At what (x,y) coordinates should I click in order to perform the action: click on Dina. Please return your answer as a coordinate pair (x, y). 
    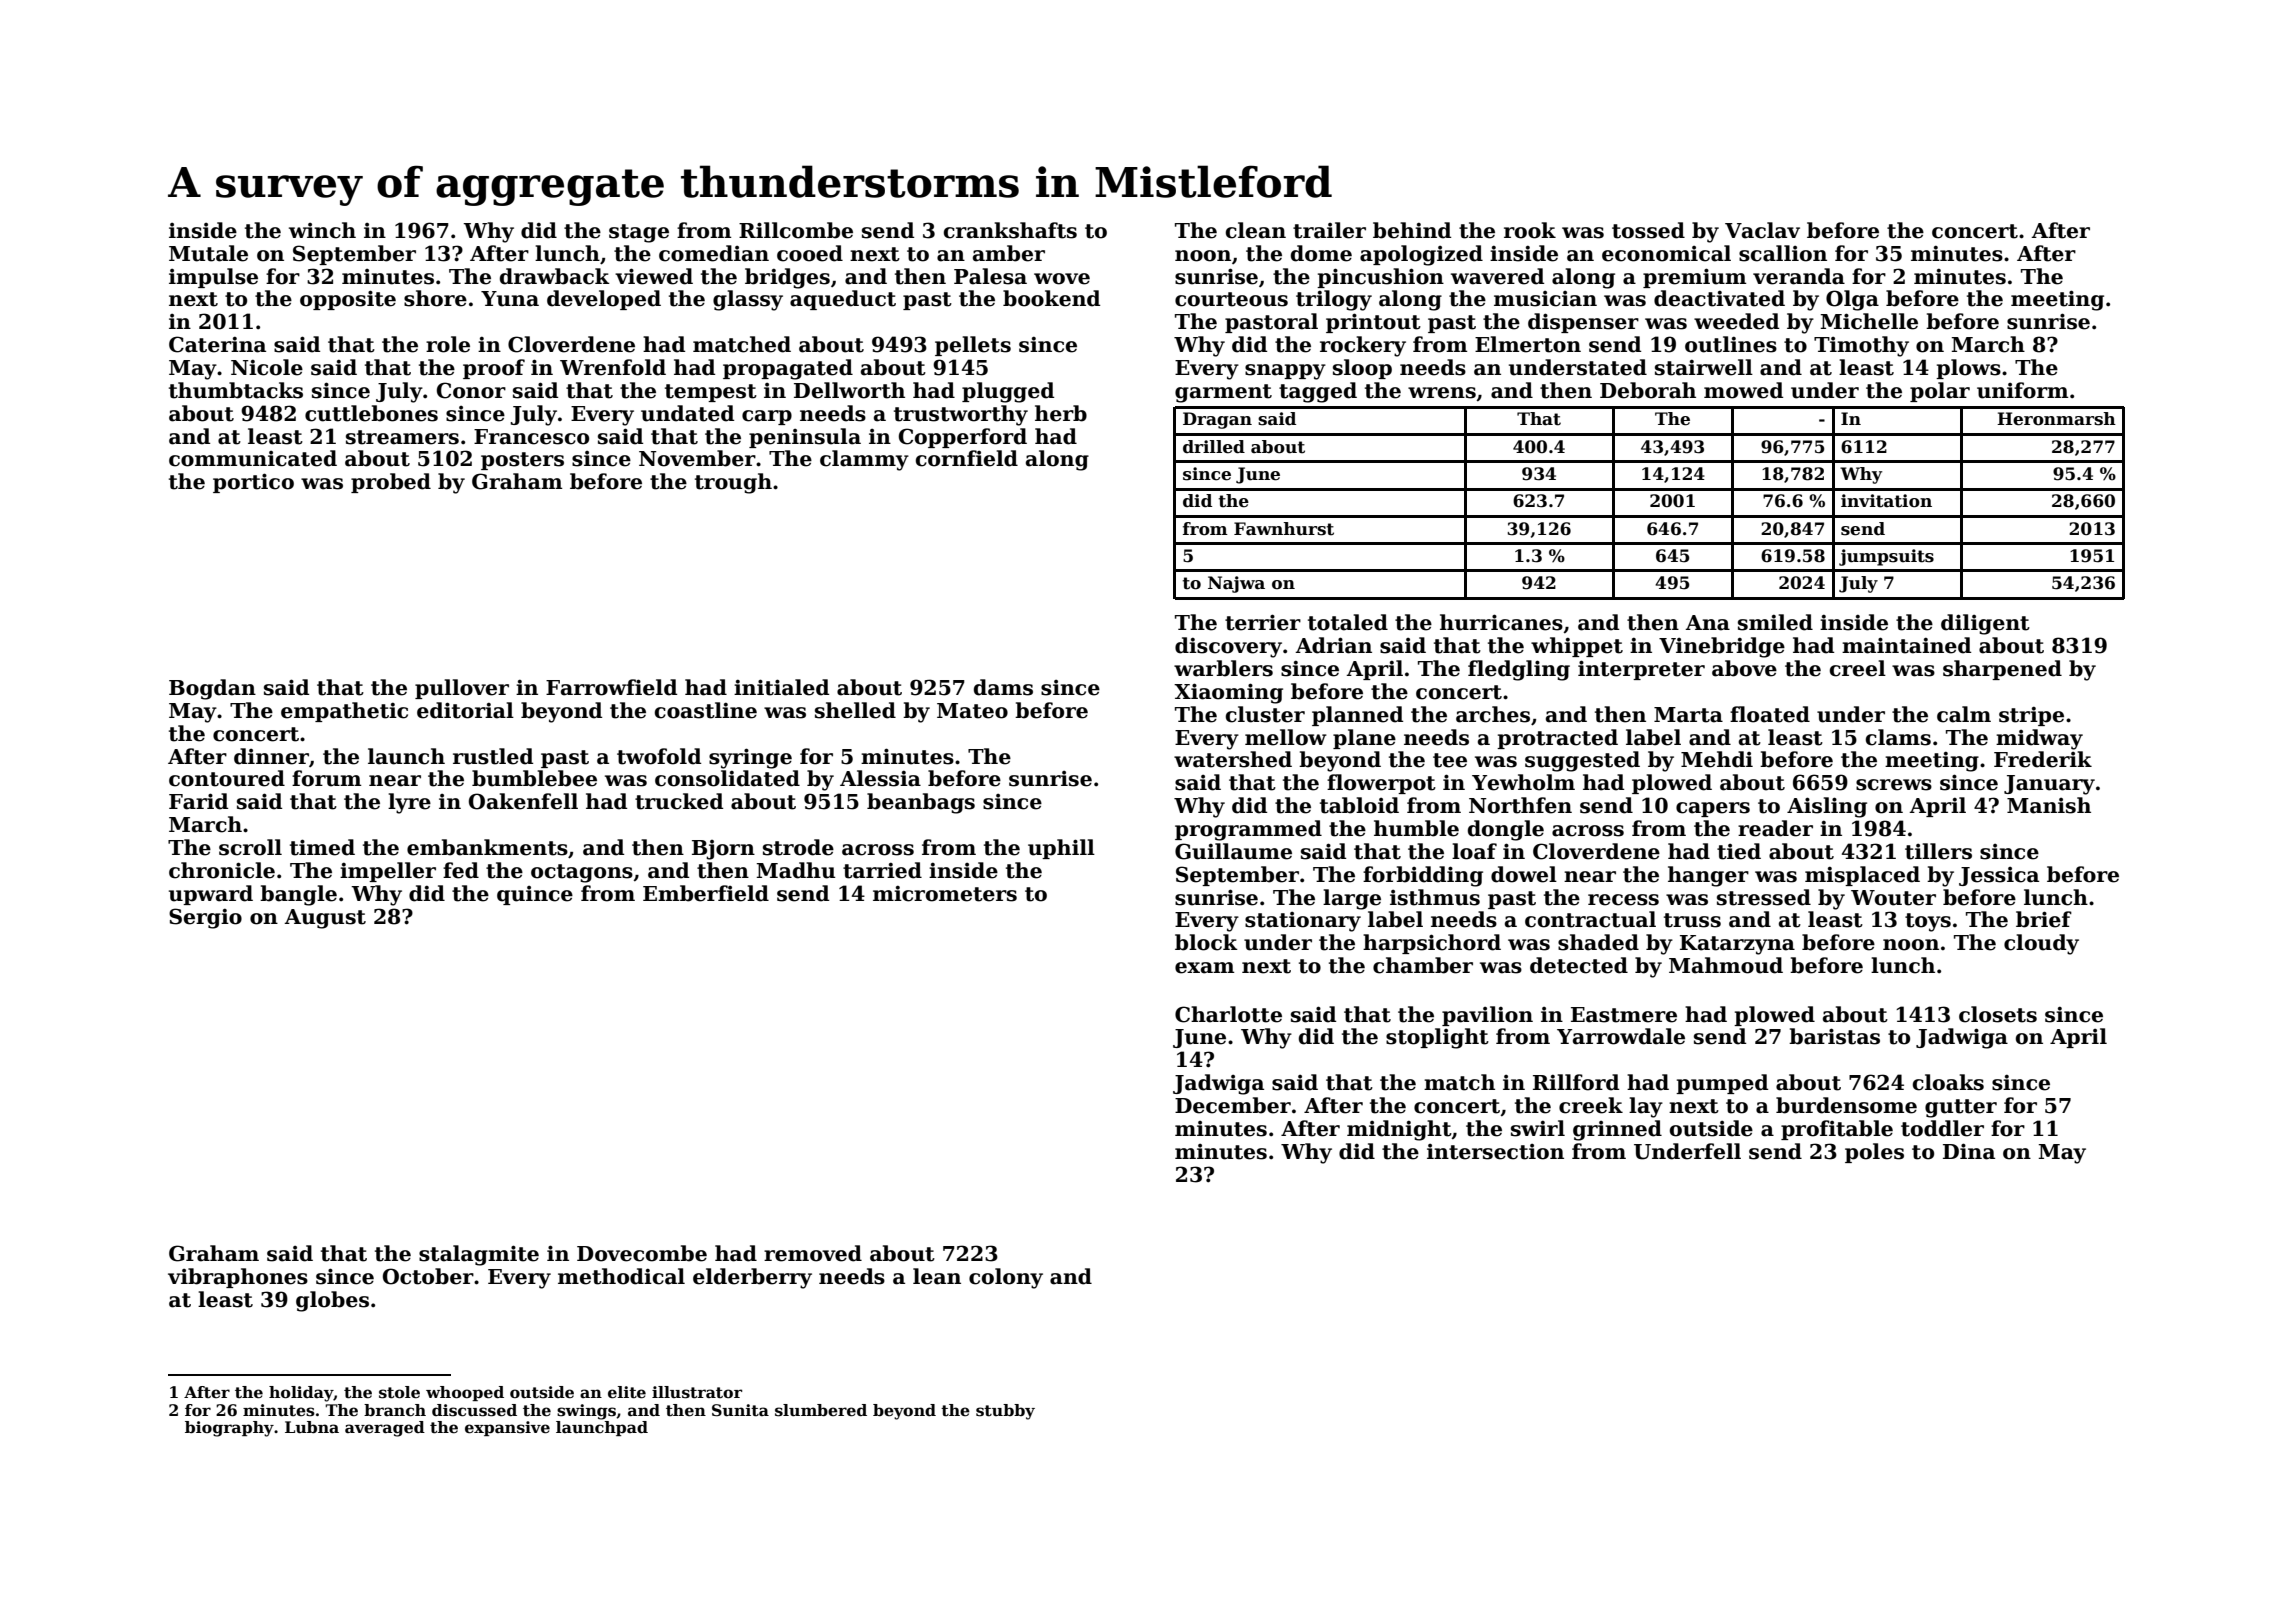
    Looking at the image, I should click on (1969, 1151).
